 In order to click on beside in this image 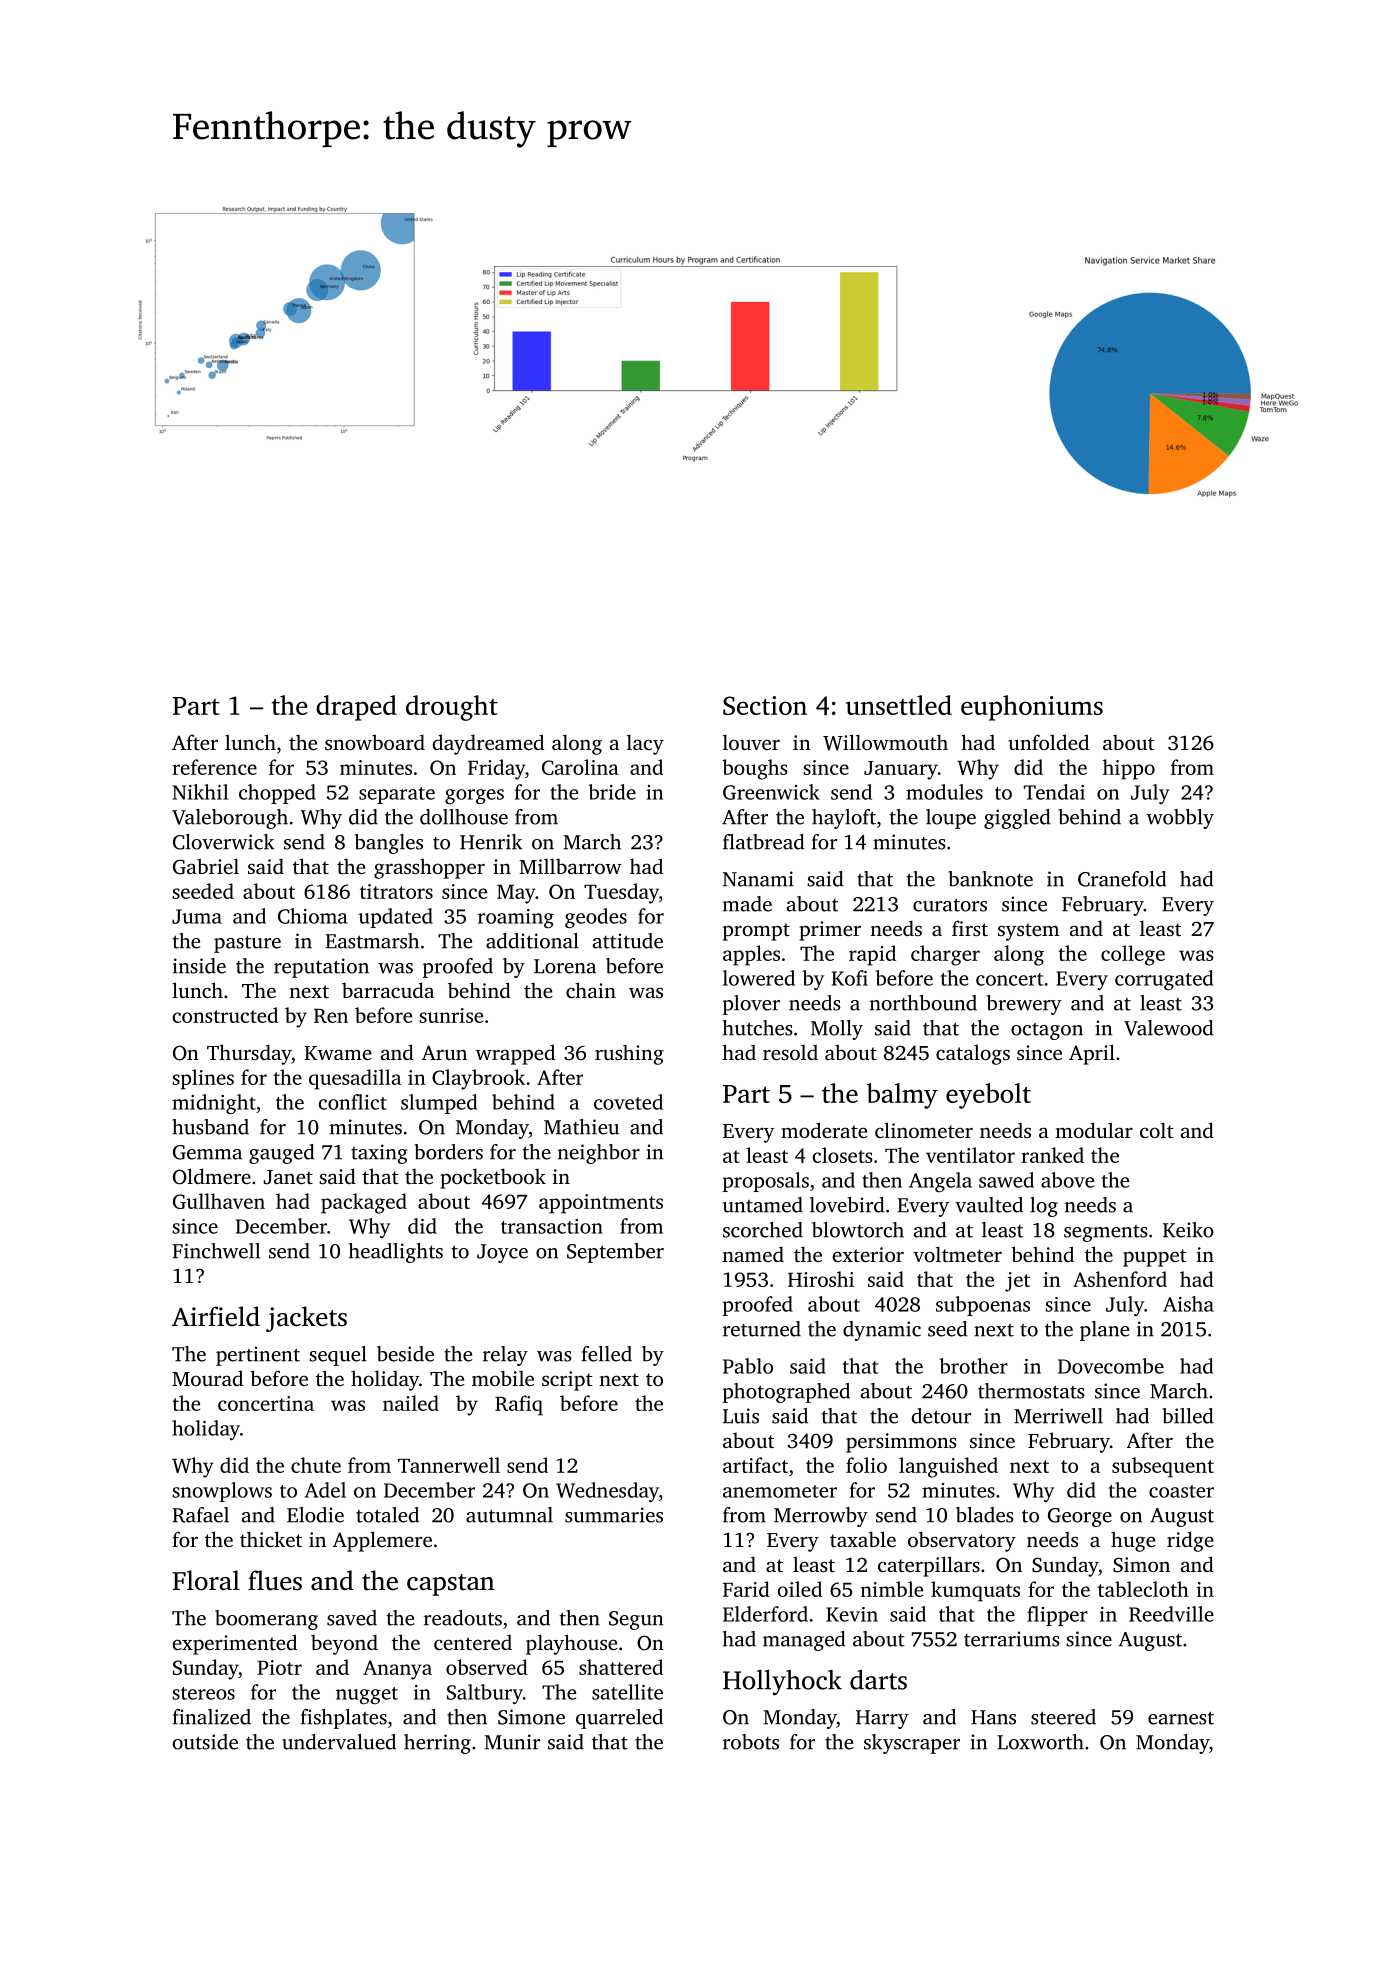, I will do `click(405, 1354)`.
